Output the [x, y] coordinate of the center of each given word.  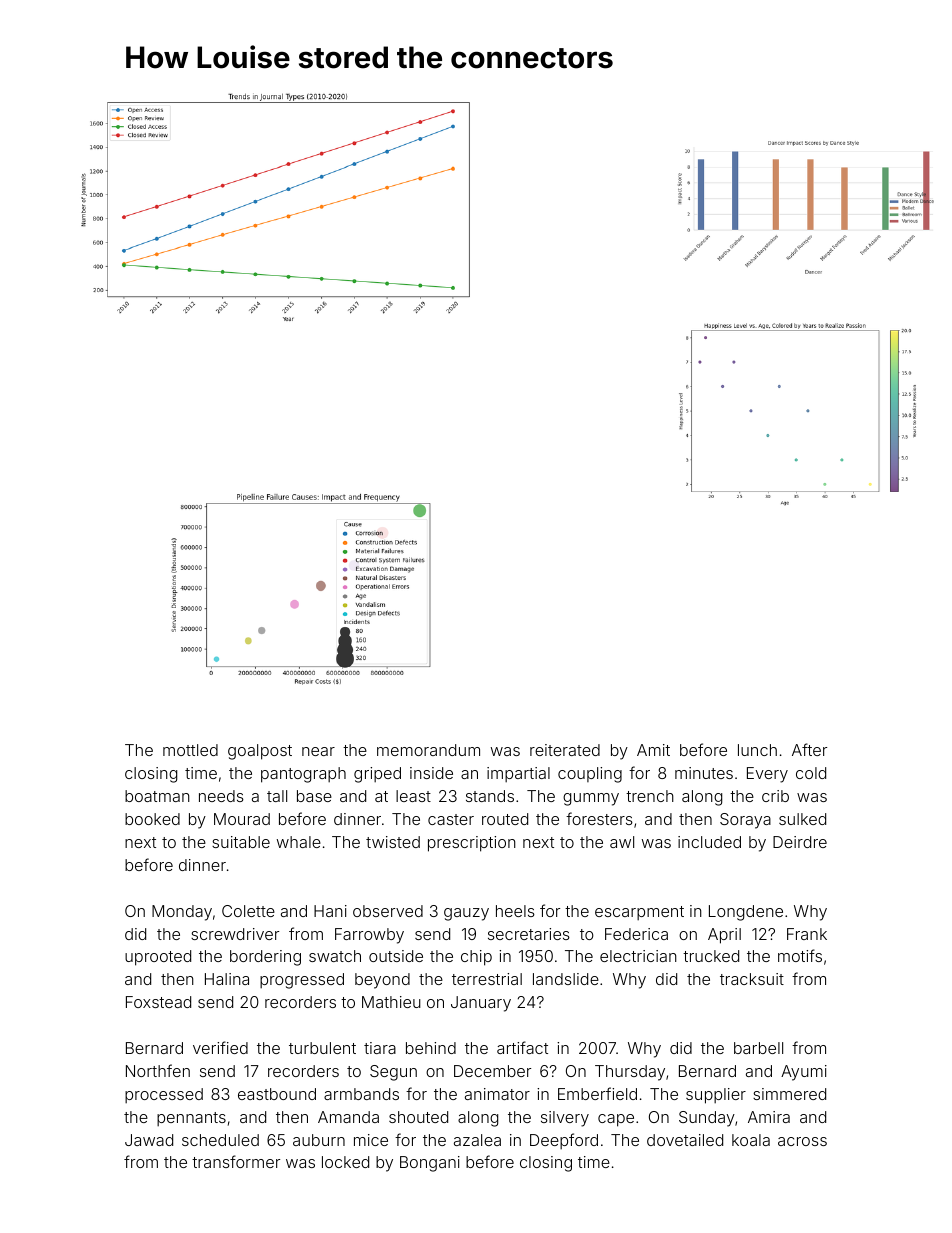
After [809, 749]
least [413, 796]
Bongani [430, 1164]
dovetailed [685, 1140]
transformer [236, 1161]
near [318, 751]
